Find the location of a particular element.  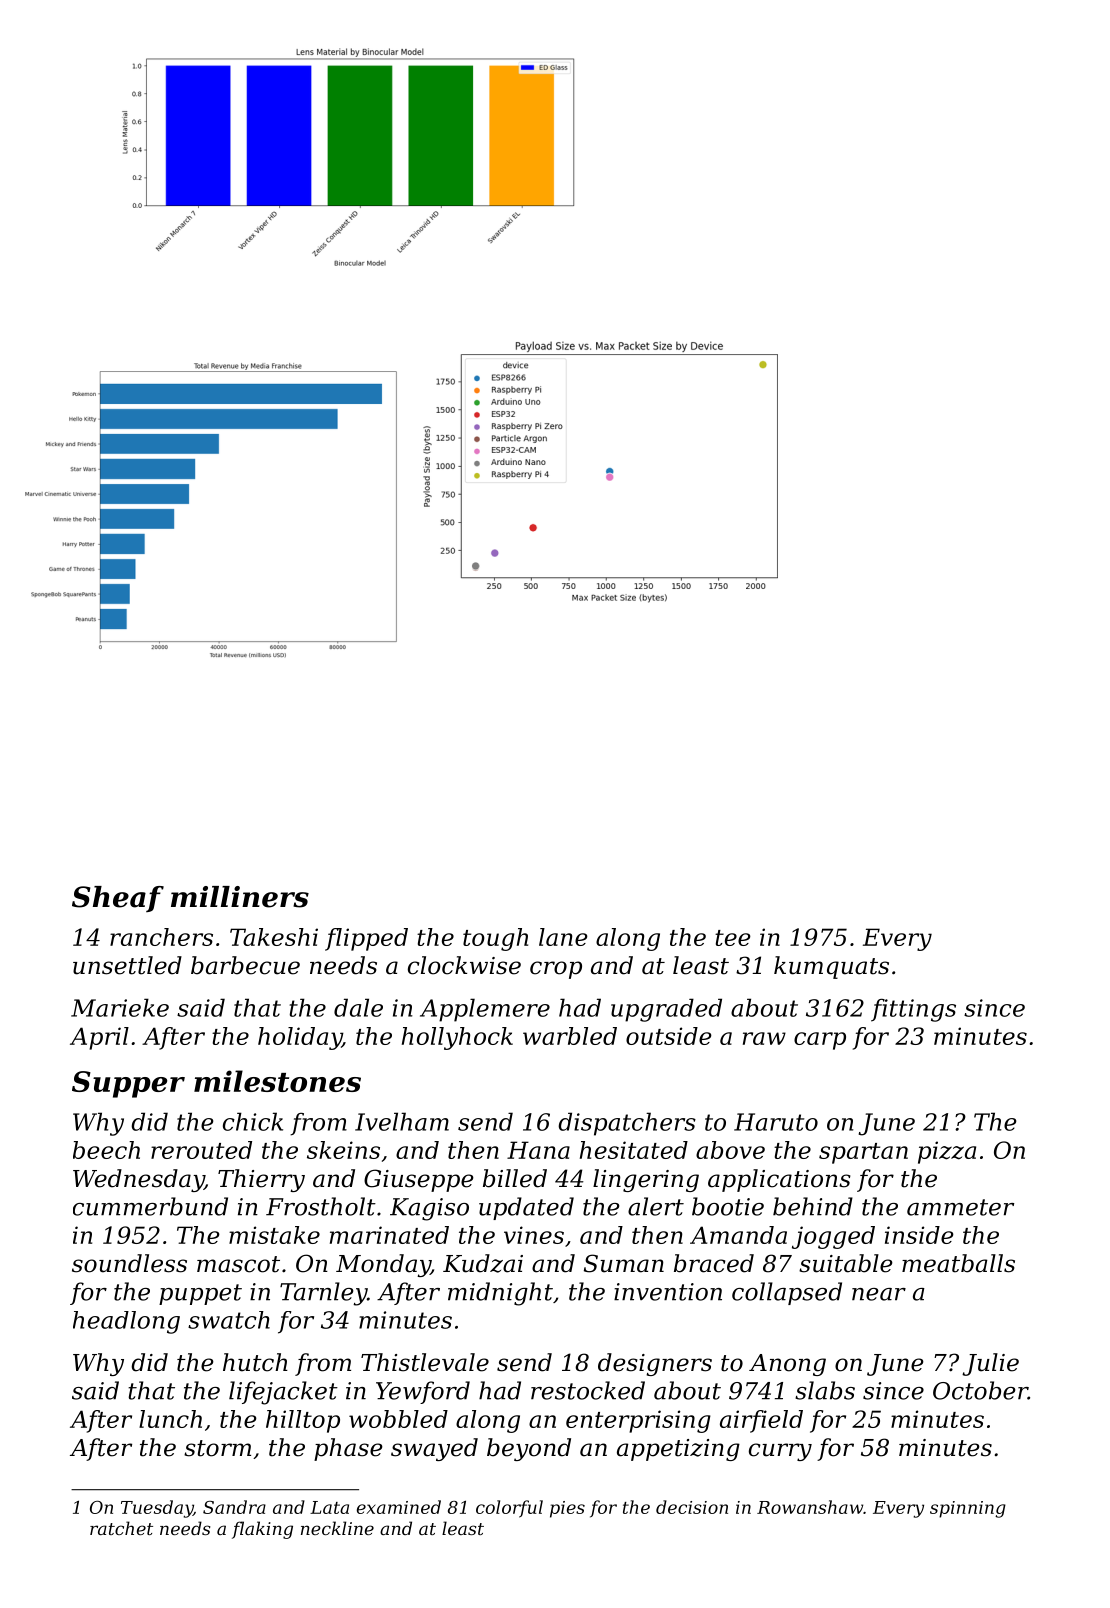

fittings is located at coordinates (913, 1010).
